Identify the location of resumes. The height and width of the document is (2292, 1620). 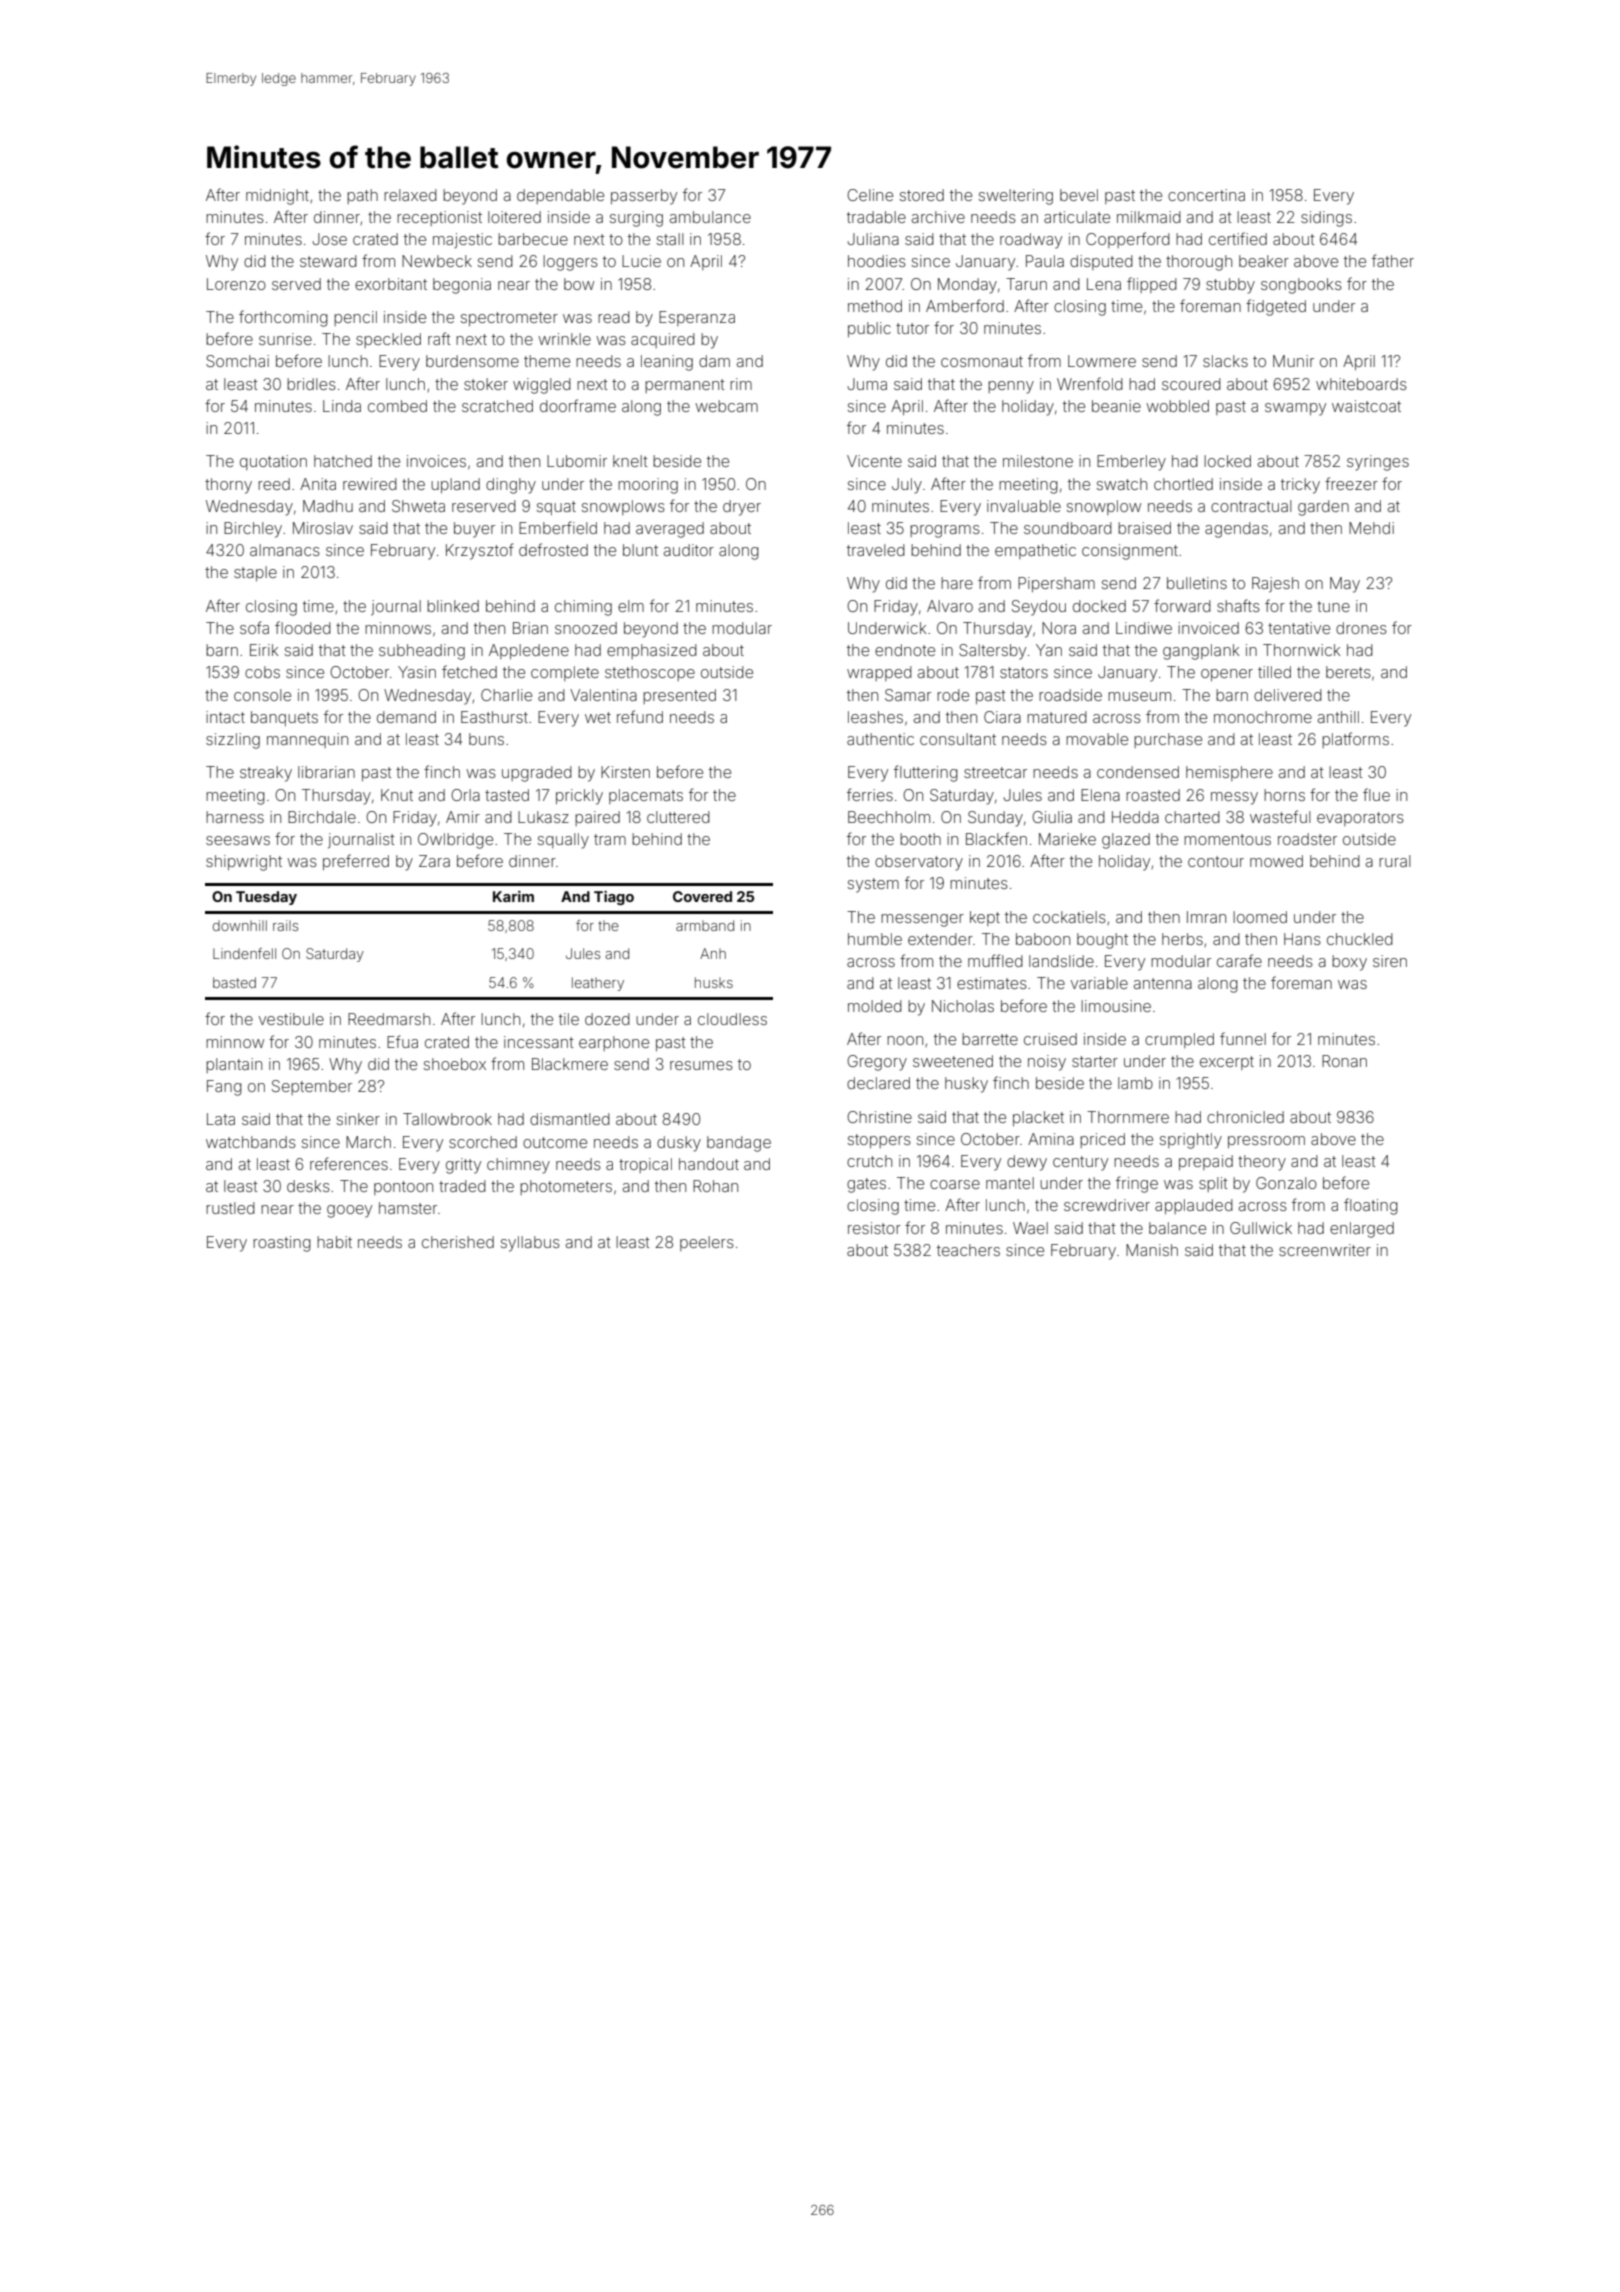
(701, 1065).
